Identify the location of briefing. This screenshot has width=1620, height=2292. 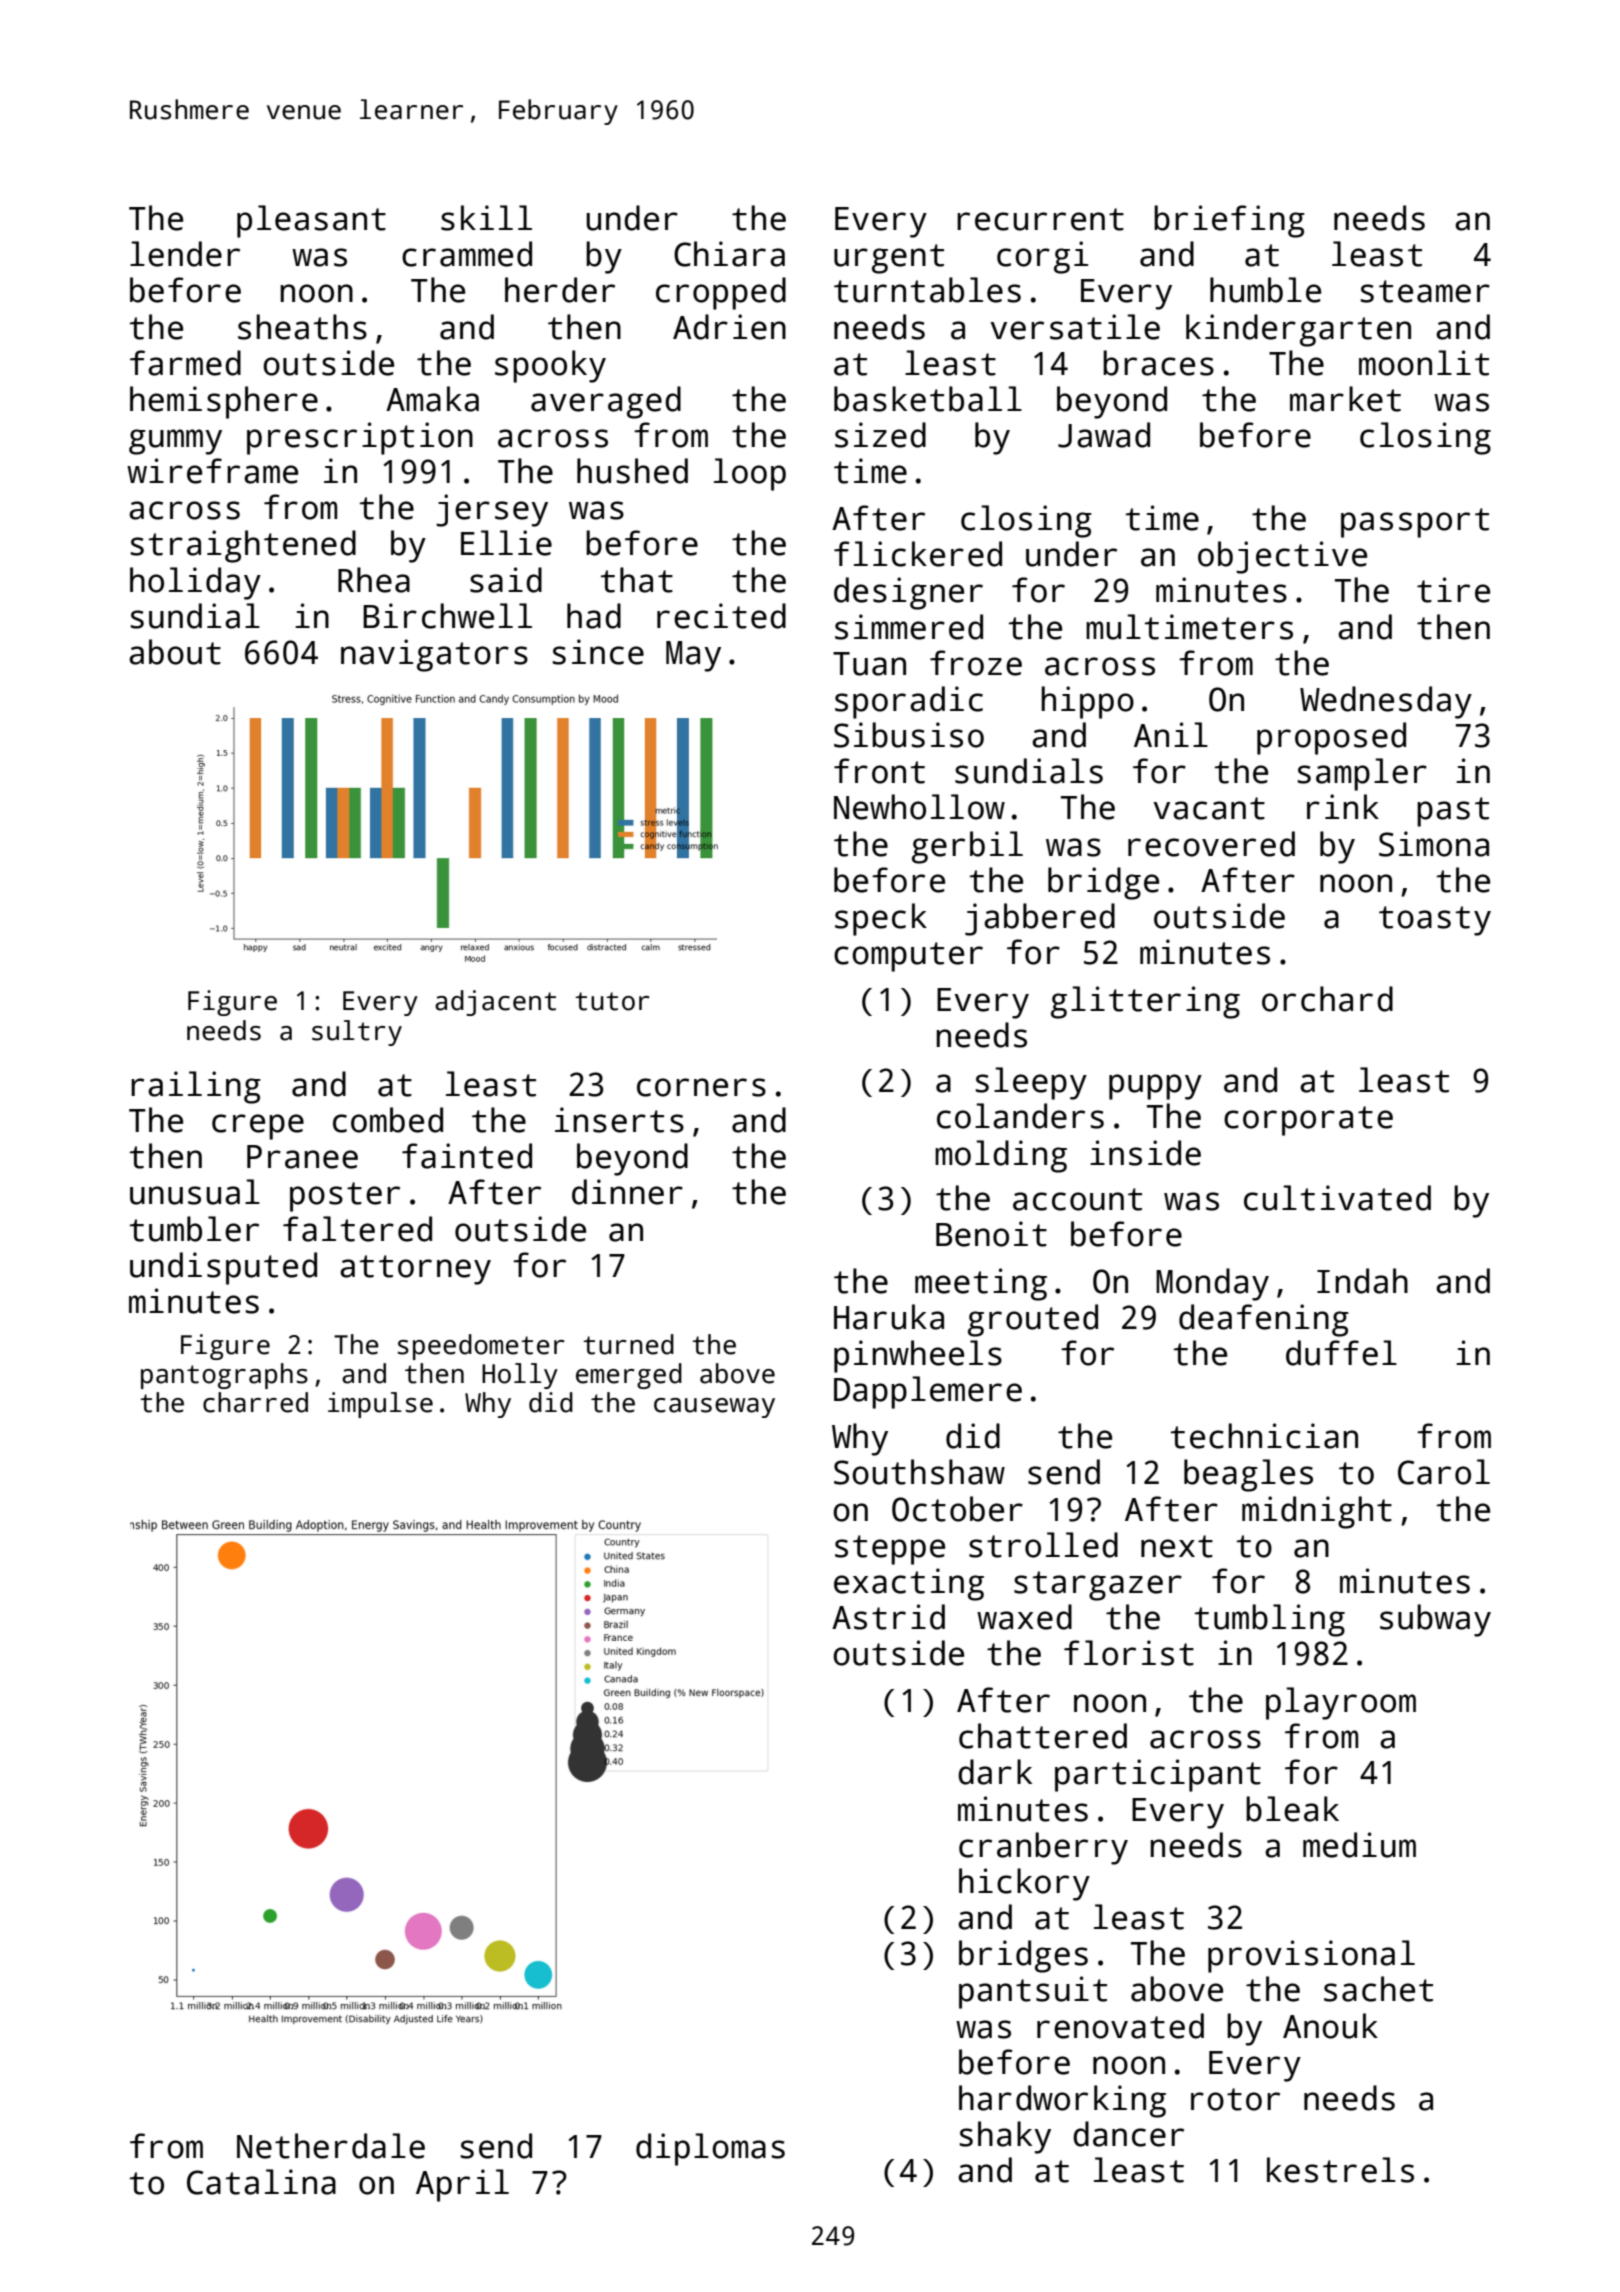
(1229, 221).
